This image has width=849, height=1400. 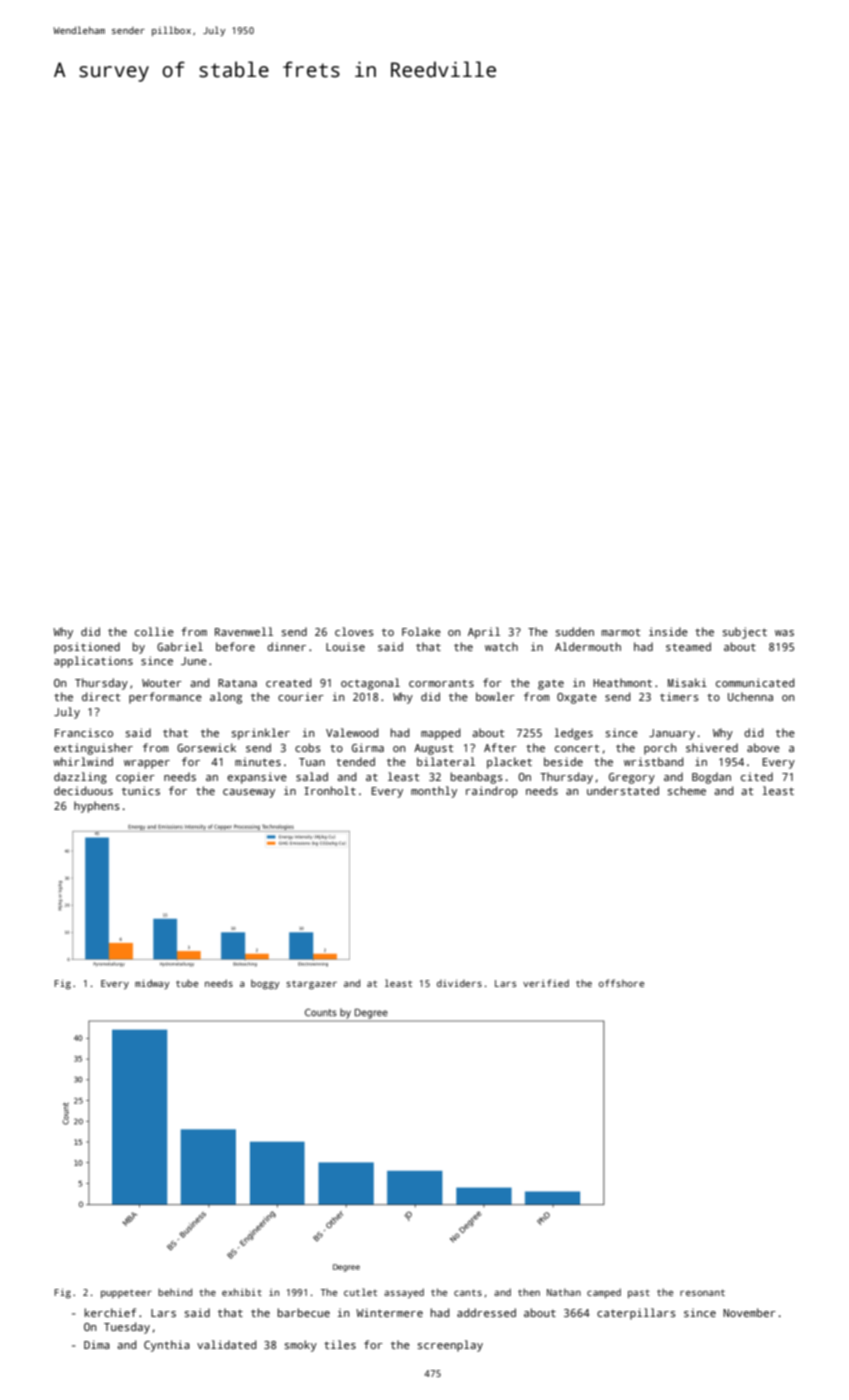 What do you see at coordinates (686, 790) in the image?
I see `scheme` at bounding box center [686, 790].
